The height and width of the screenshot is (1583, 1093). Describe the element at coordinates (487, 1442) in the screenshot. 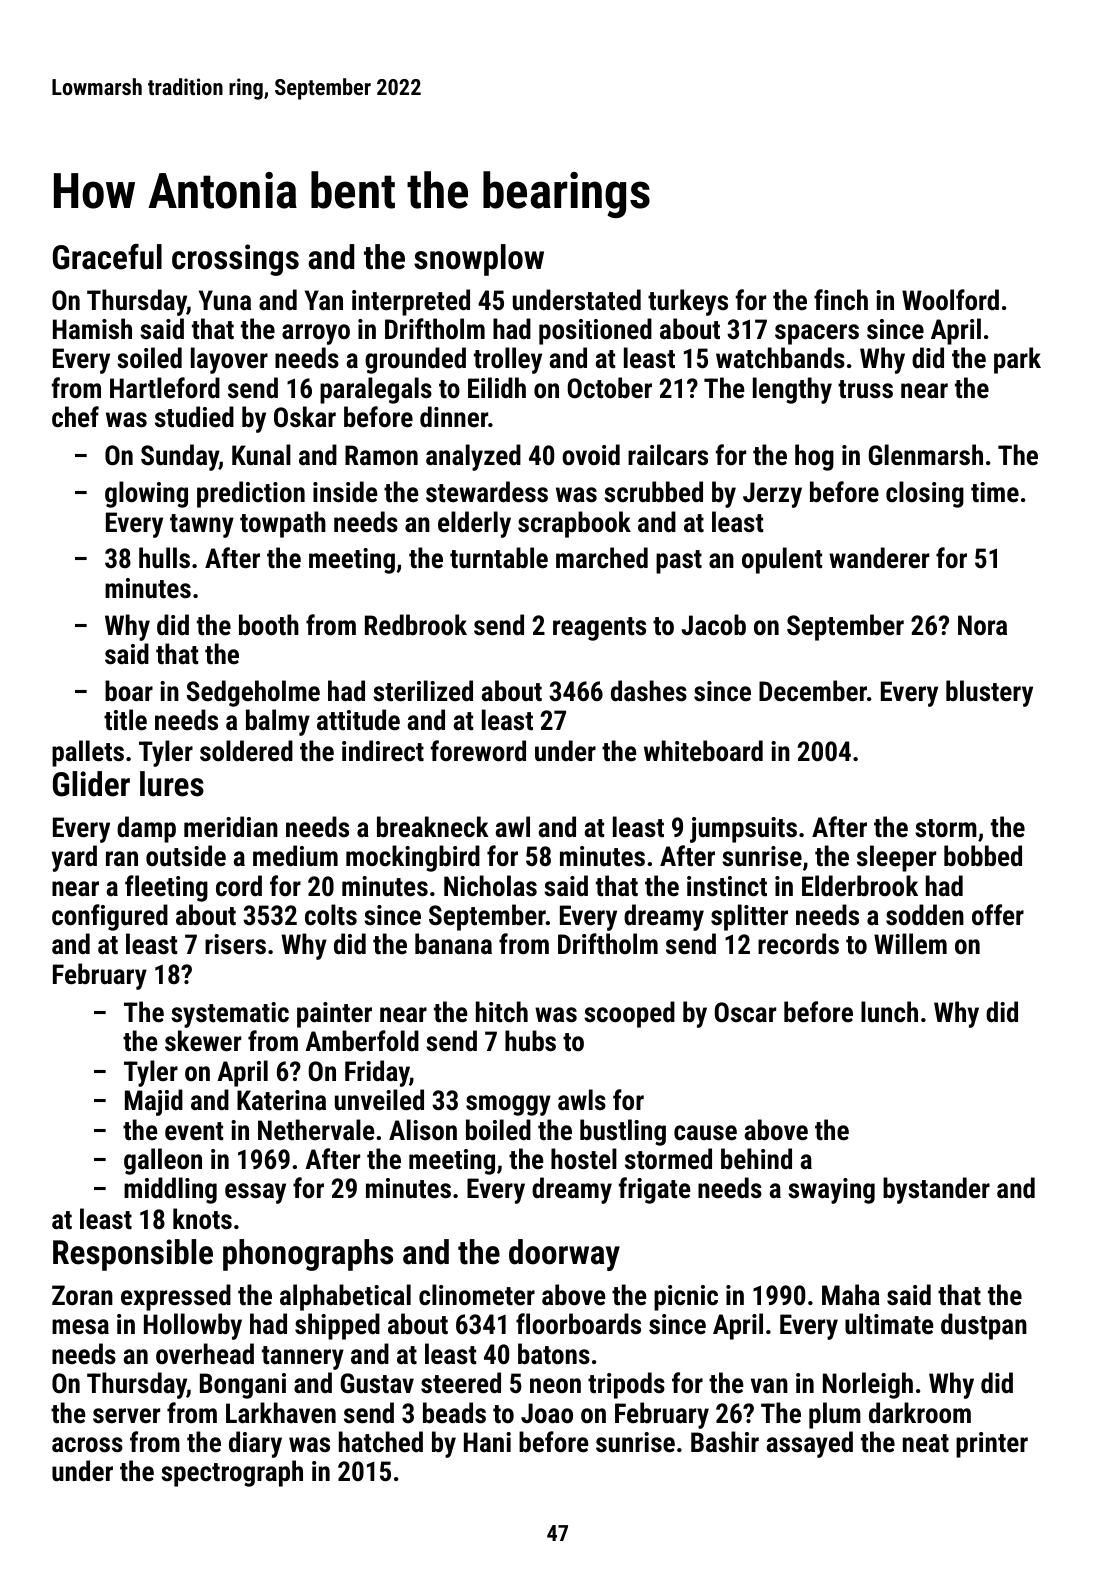

I see `Hani` at that location.
